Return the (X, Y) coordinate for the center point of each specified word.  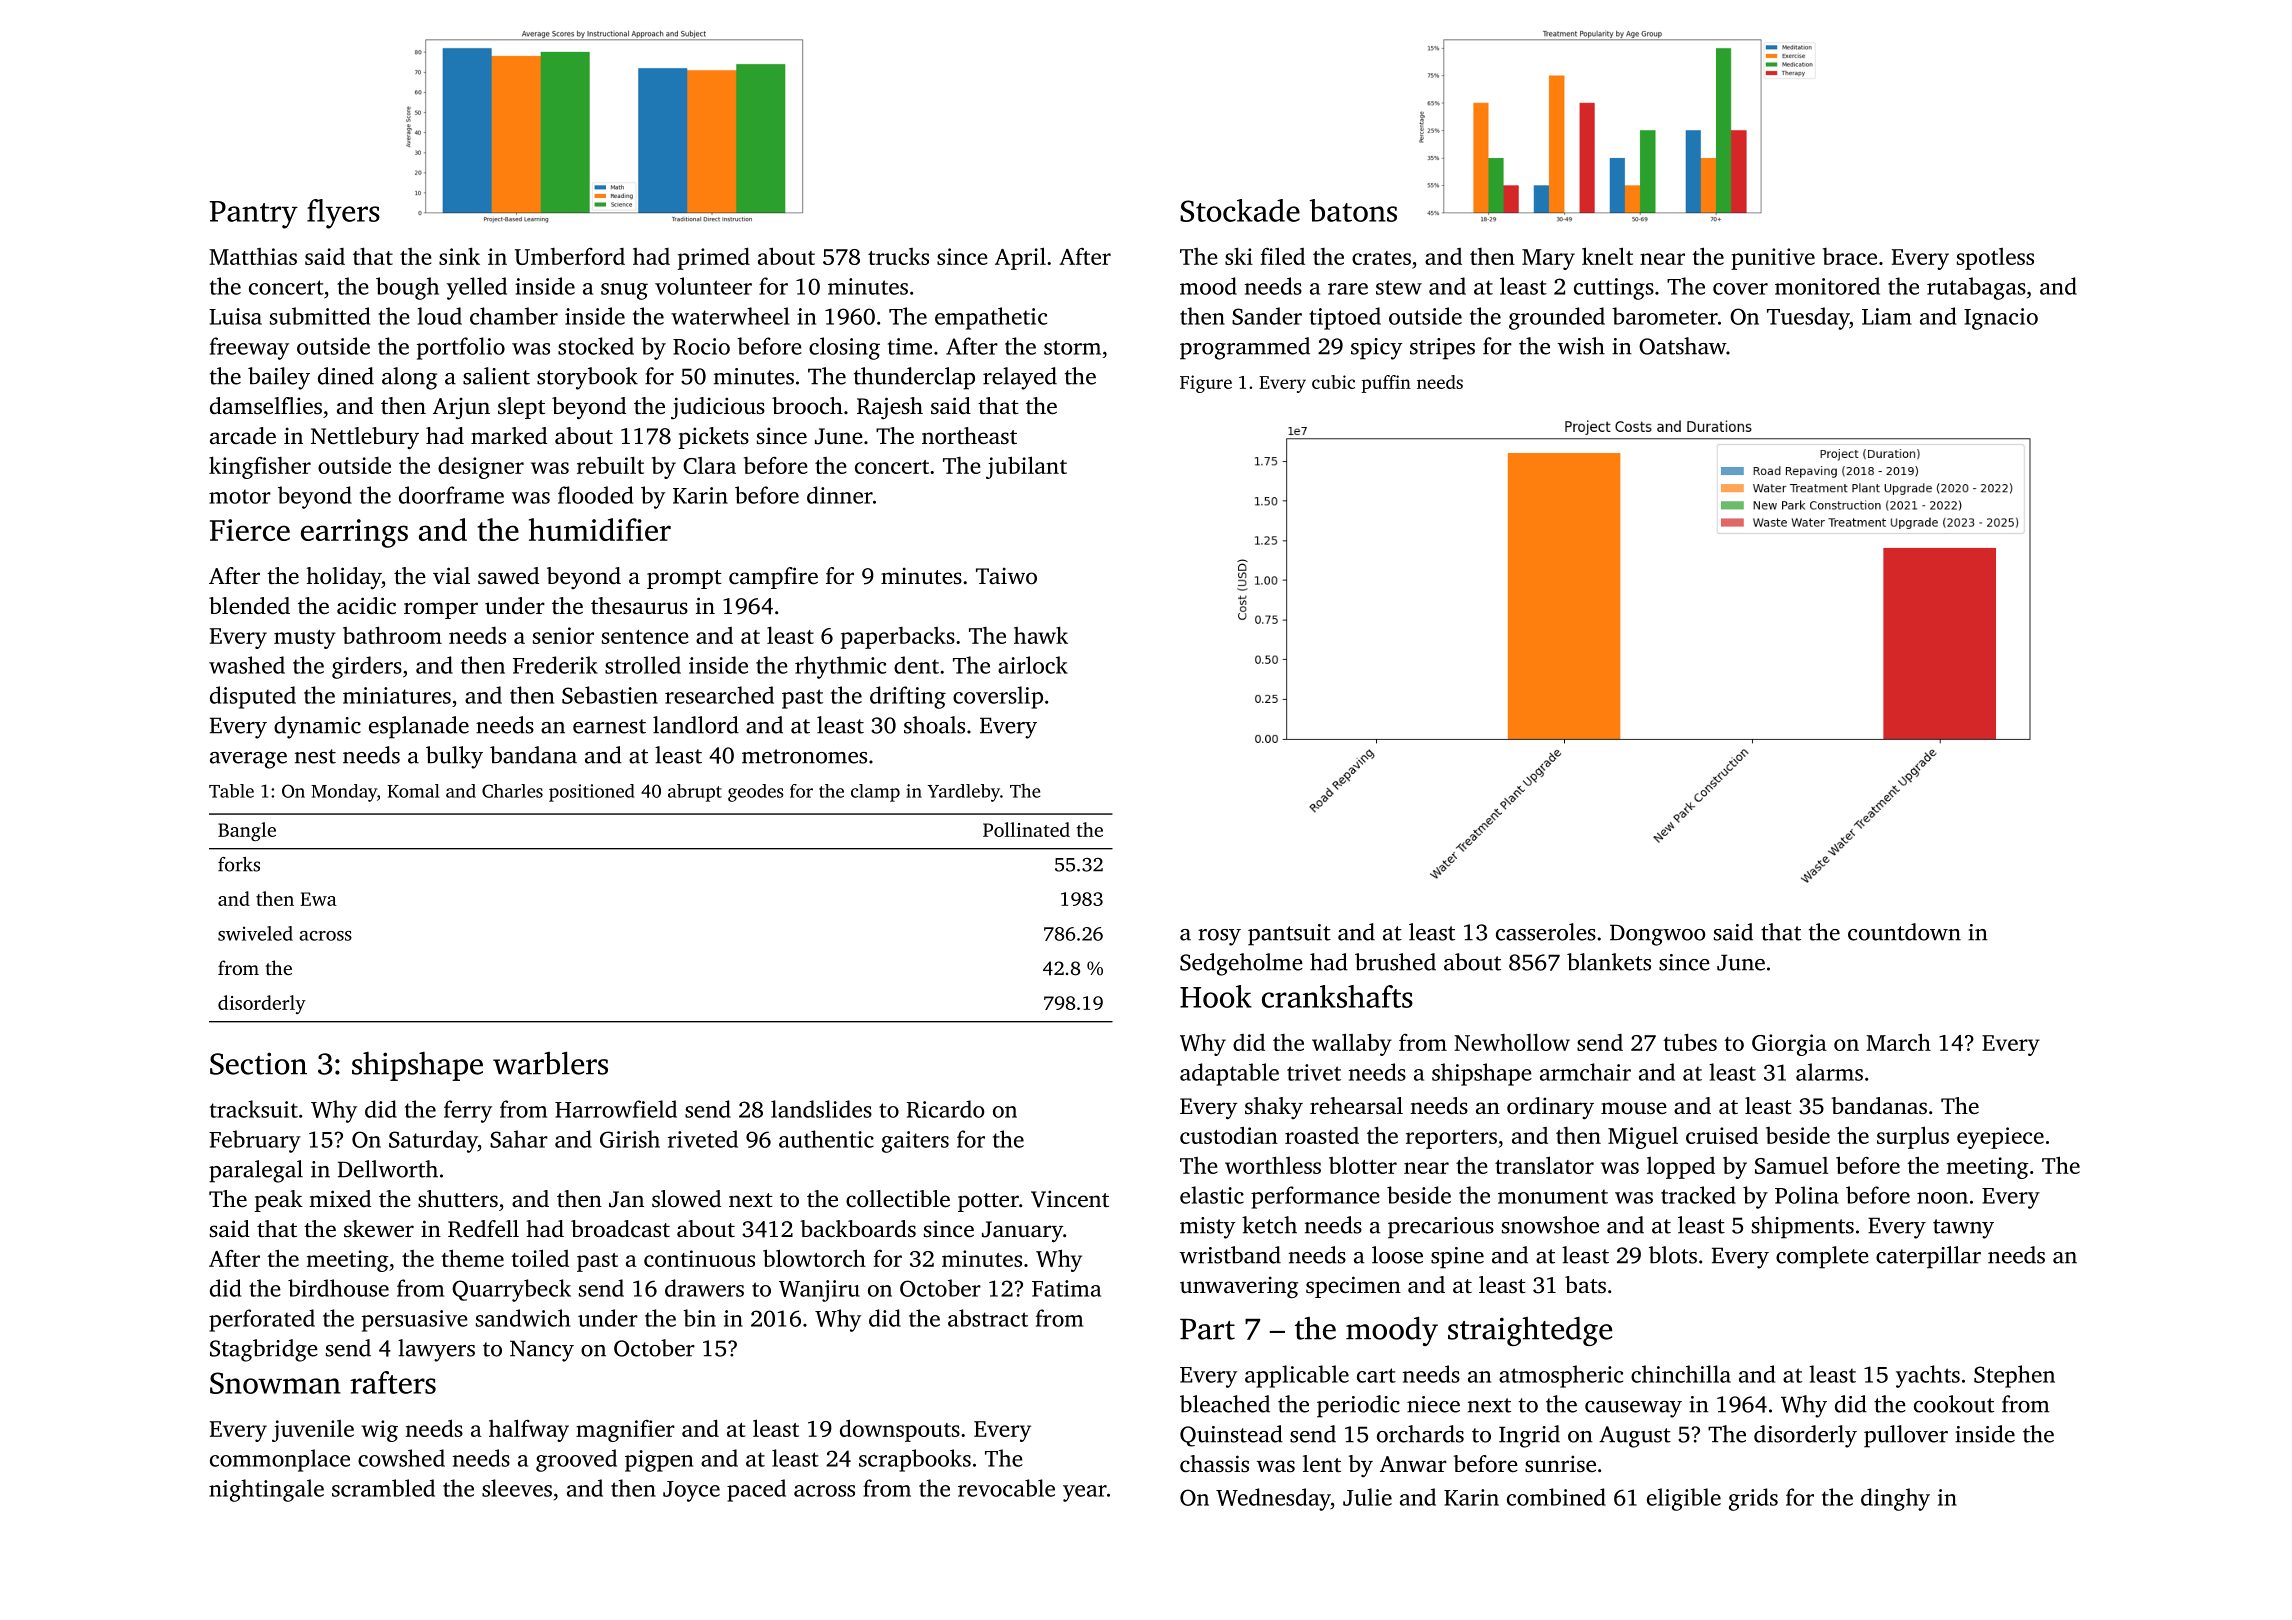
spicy (1377, 349)
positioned (592, 793)
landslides (821, 1109)
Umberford (570, 256)
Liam (1887, 316)
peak (279, 1201)
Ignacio (2001, 319)
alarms (1829, 1072)
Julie (1367, 1497)
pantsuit (1289, 935)
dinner (840, 495)
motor (240, 496)
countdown (1904, 932)
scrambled (383, 1488)
